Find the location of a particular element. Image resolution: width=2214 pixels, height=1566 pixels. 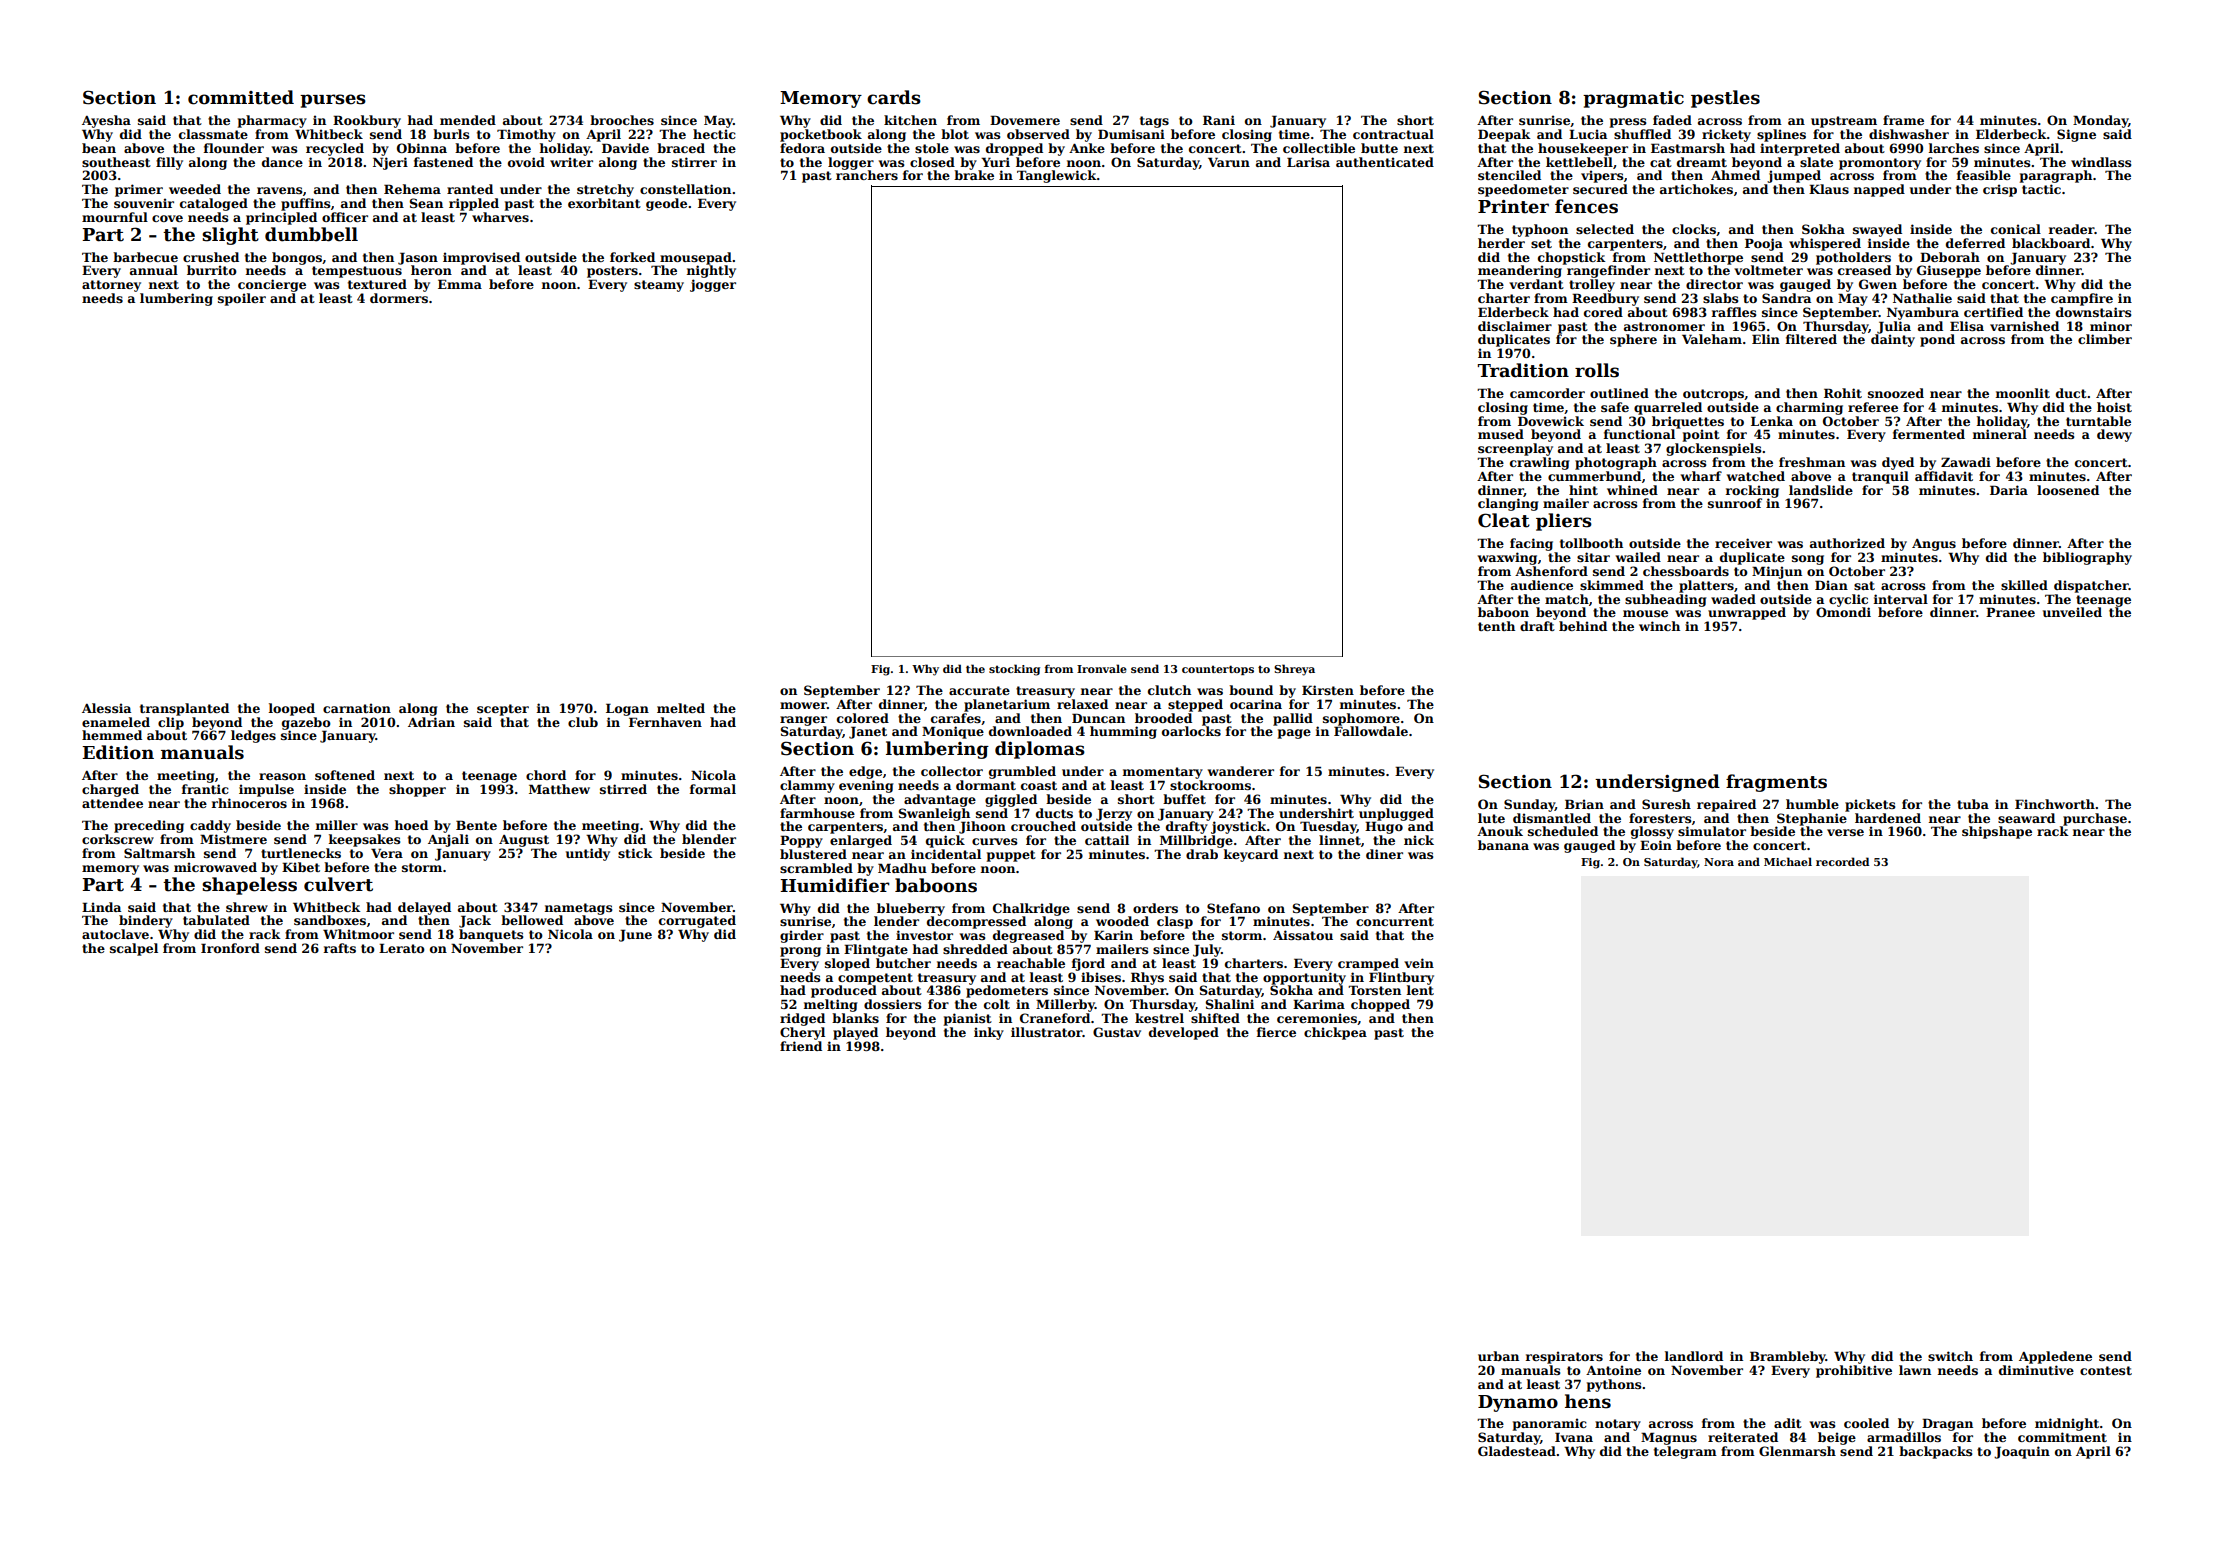

mused is located at coordinates (1501, 434).
